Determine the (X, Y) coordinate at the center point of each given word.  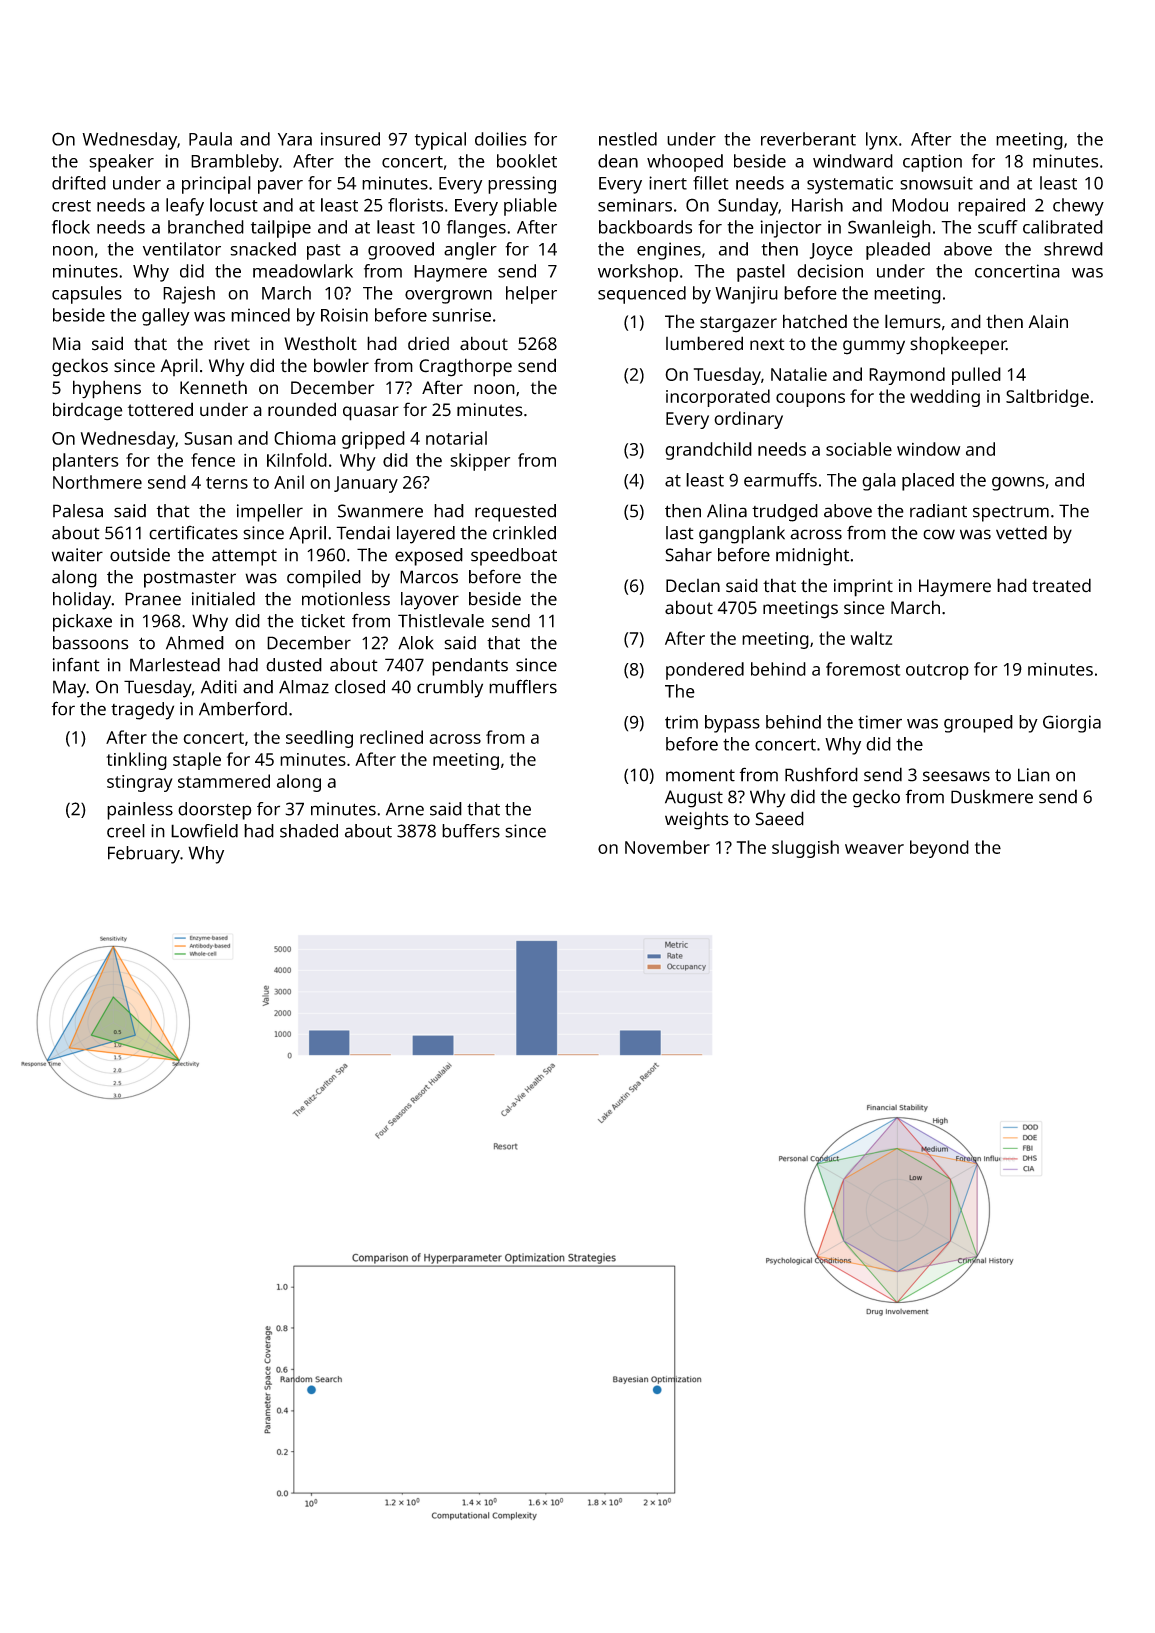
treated (1061, 585)
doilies (501, 139)
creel (126, 831)
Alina (727, 511)
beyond (939, 849)
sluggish (805, 849)
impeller (270, 513)
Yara (295, 139)
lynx (882, 141)
